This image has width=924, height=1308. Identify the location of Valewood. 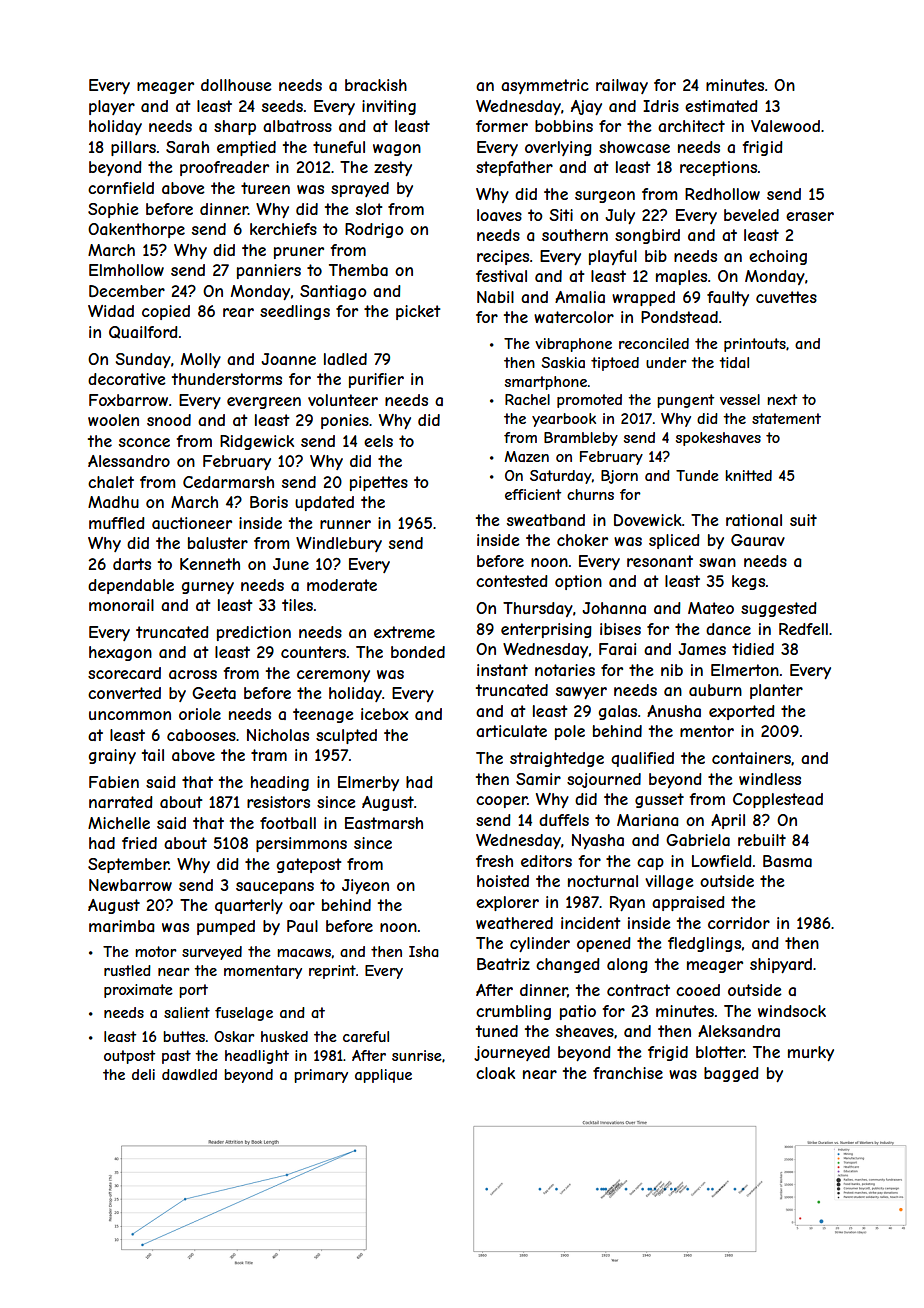
(785, 126).
